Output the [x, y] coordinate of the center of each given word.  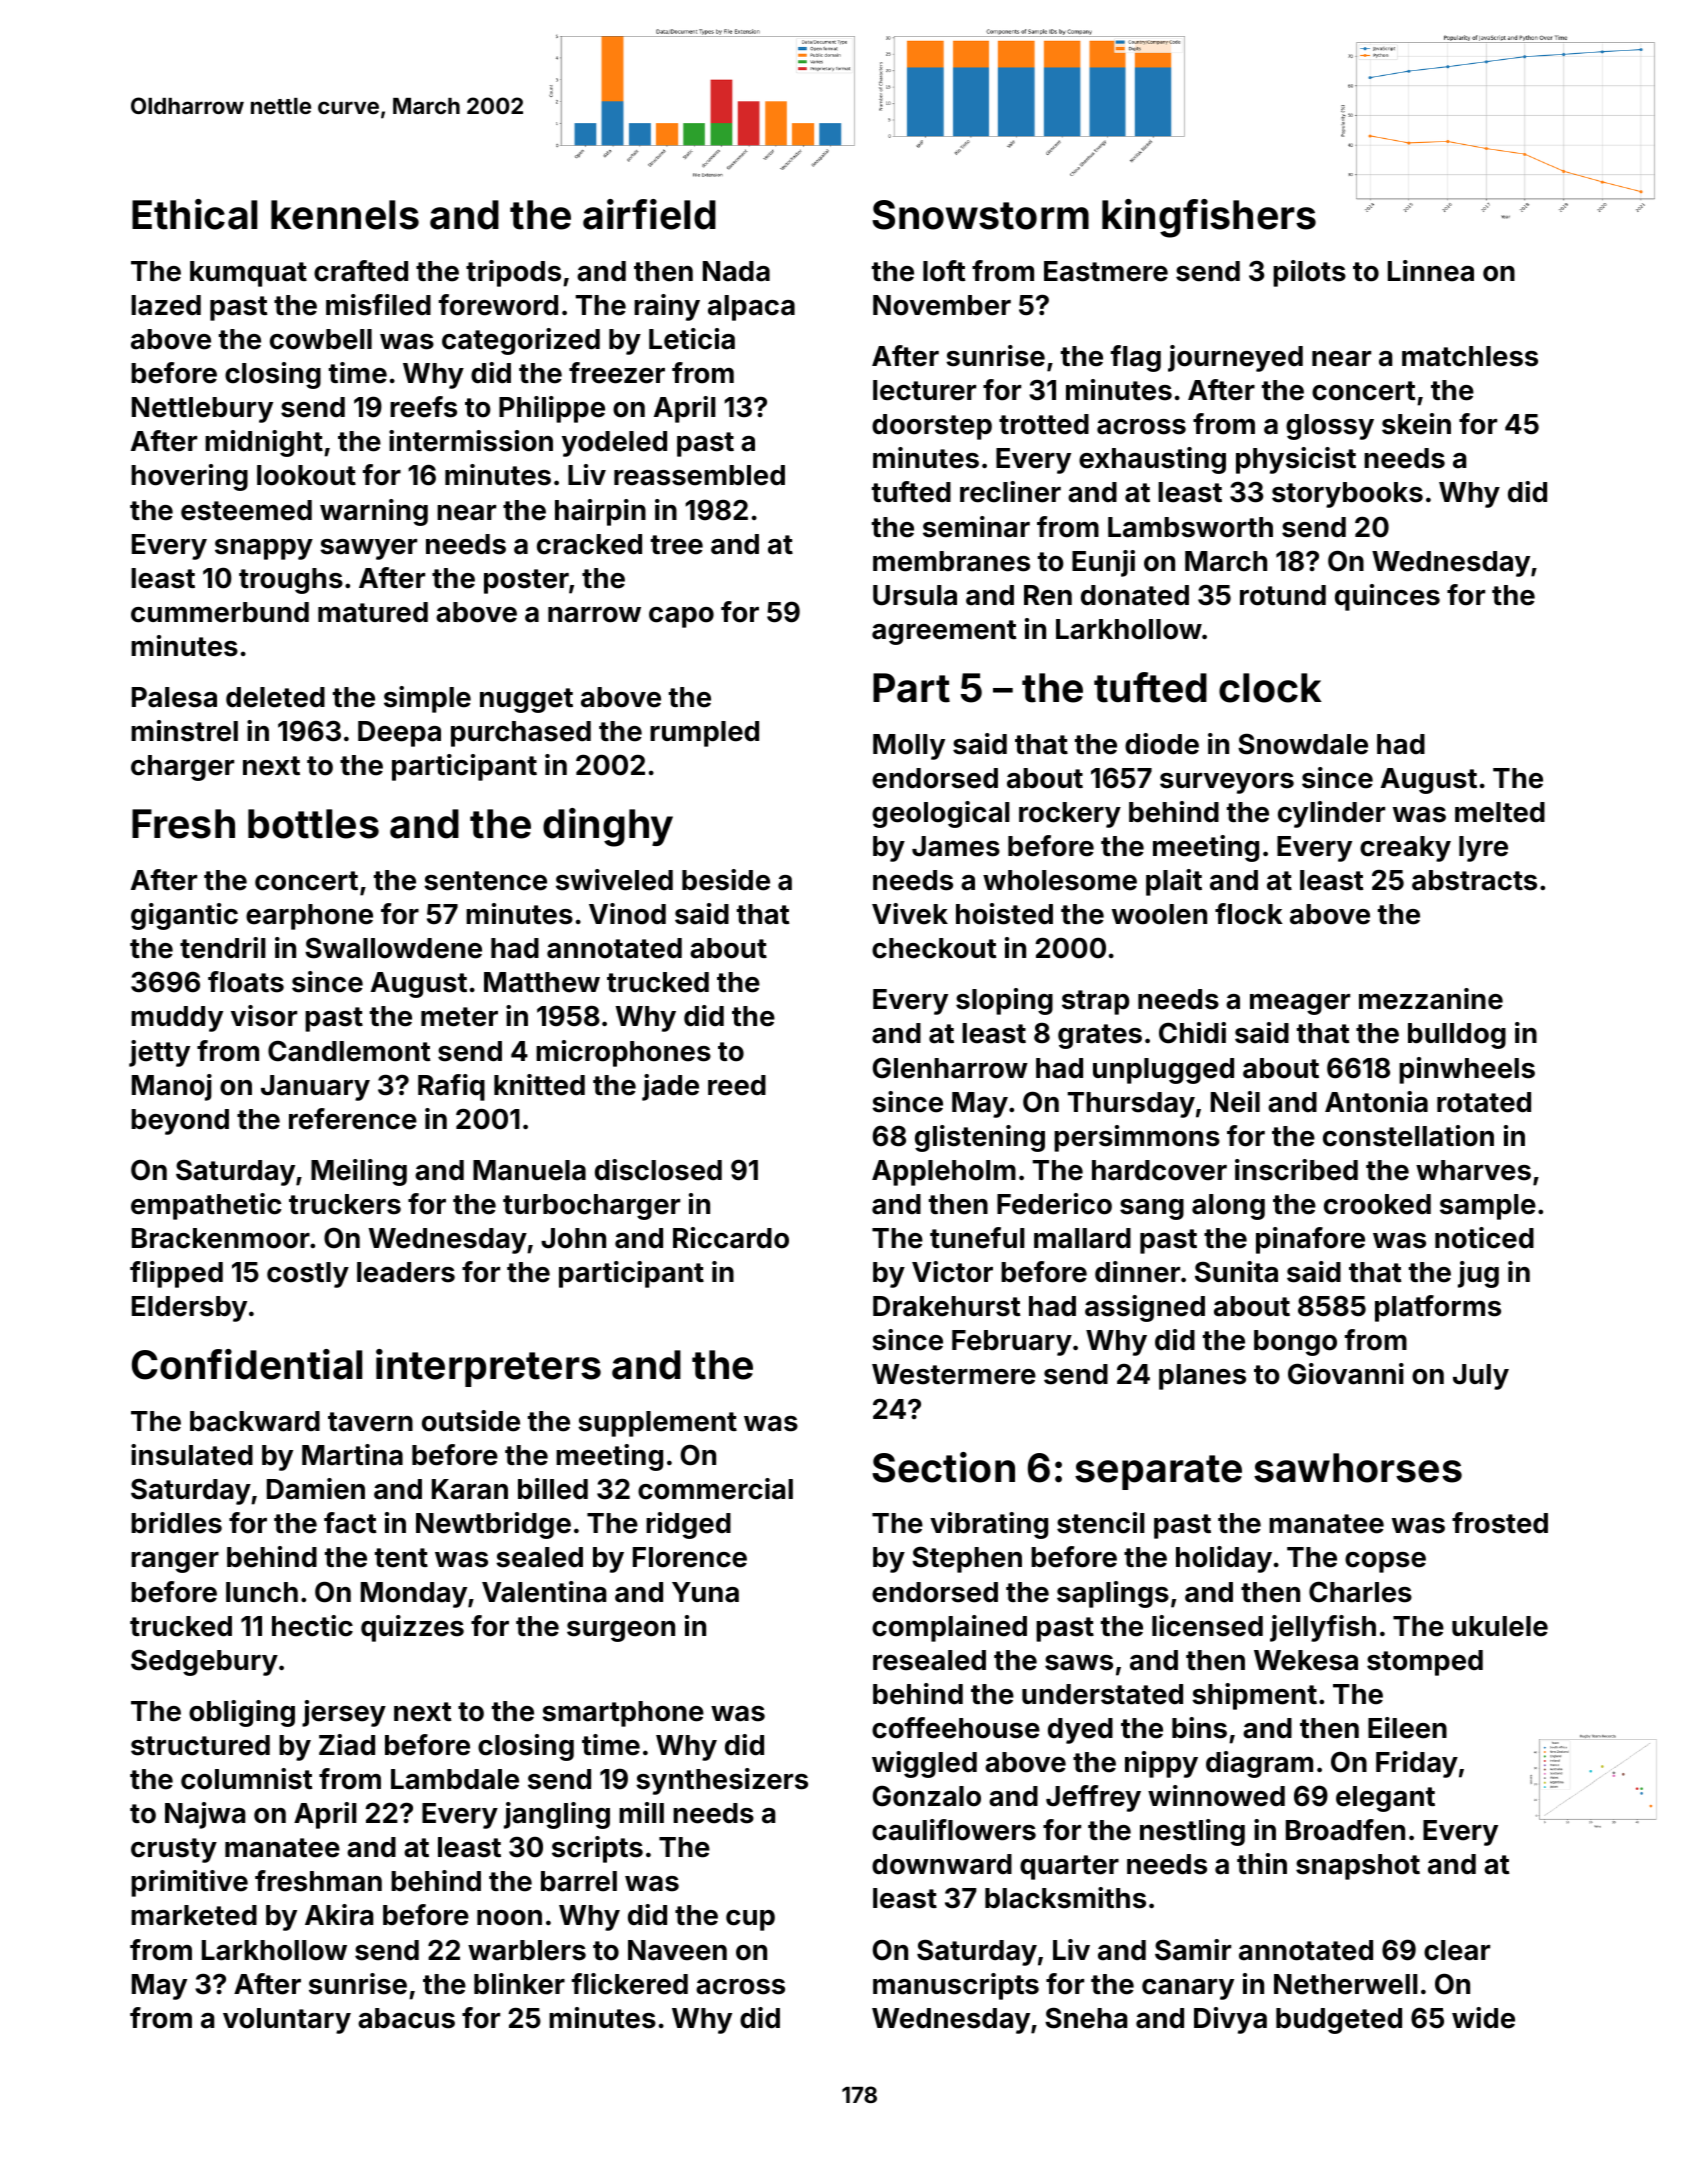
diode [1162, 744]
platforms [1438, 1308]
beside [726, 880]
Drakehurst [946, 1306]
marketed [194, 1915]
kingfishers [1209, 218]
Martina [352, 1455]
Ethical [194, 214]
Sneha [1086, 2018]
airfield [649, 214]
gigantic [184, 916]
